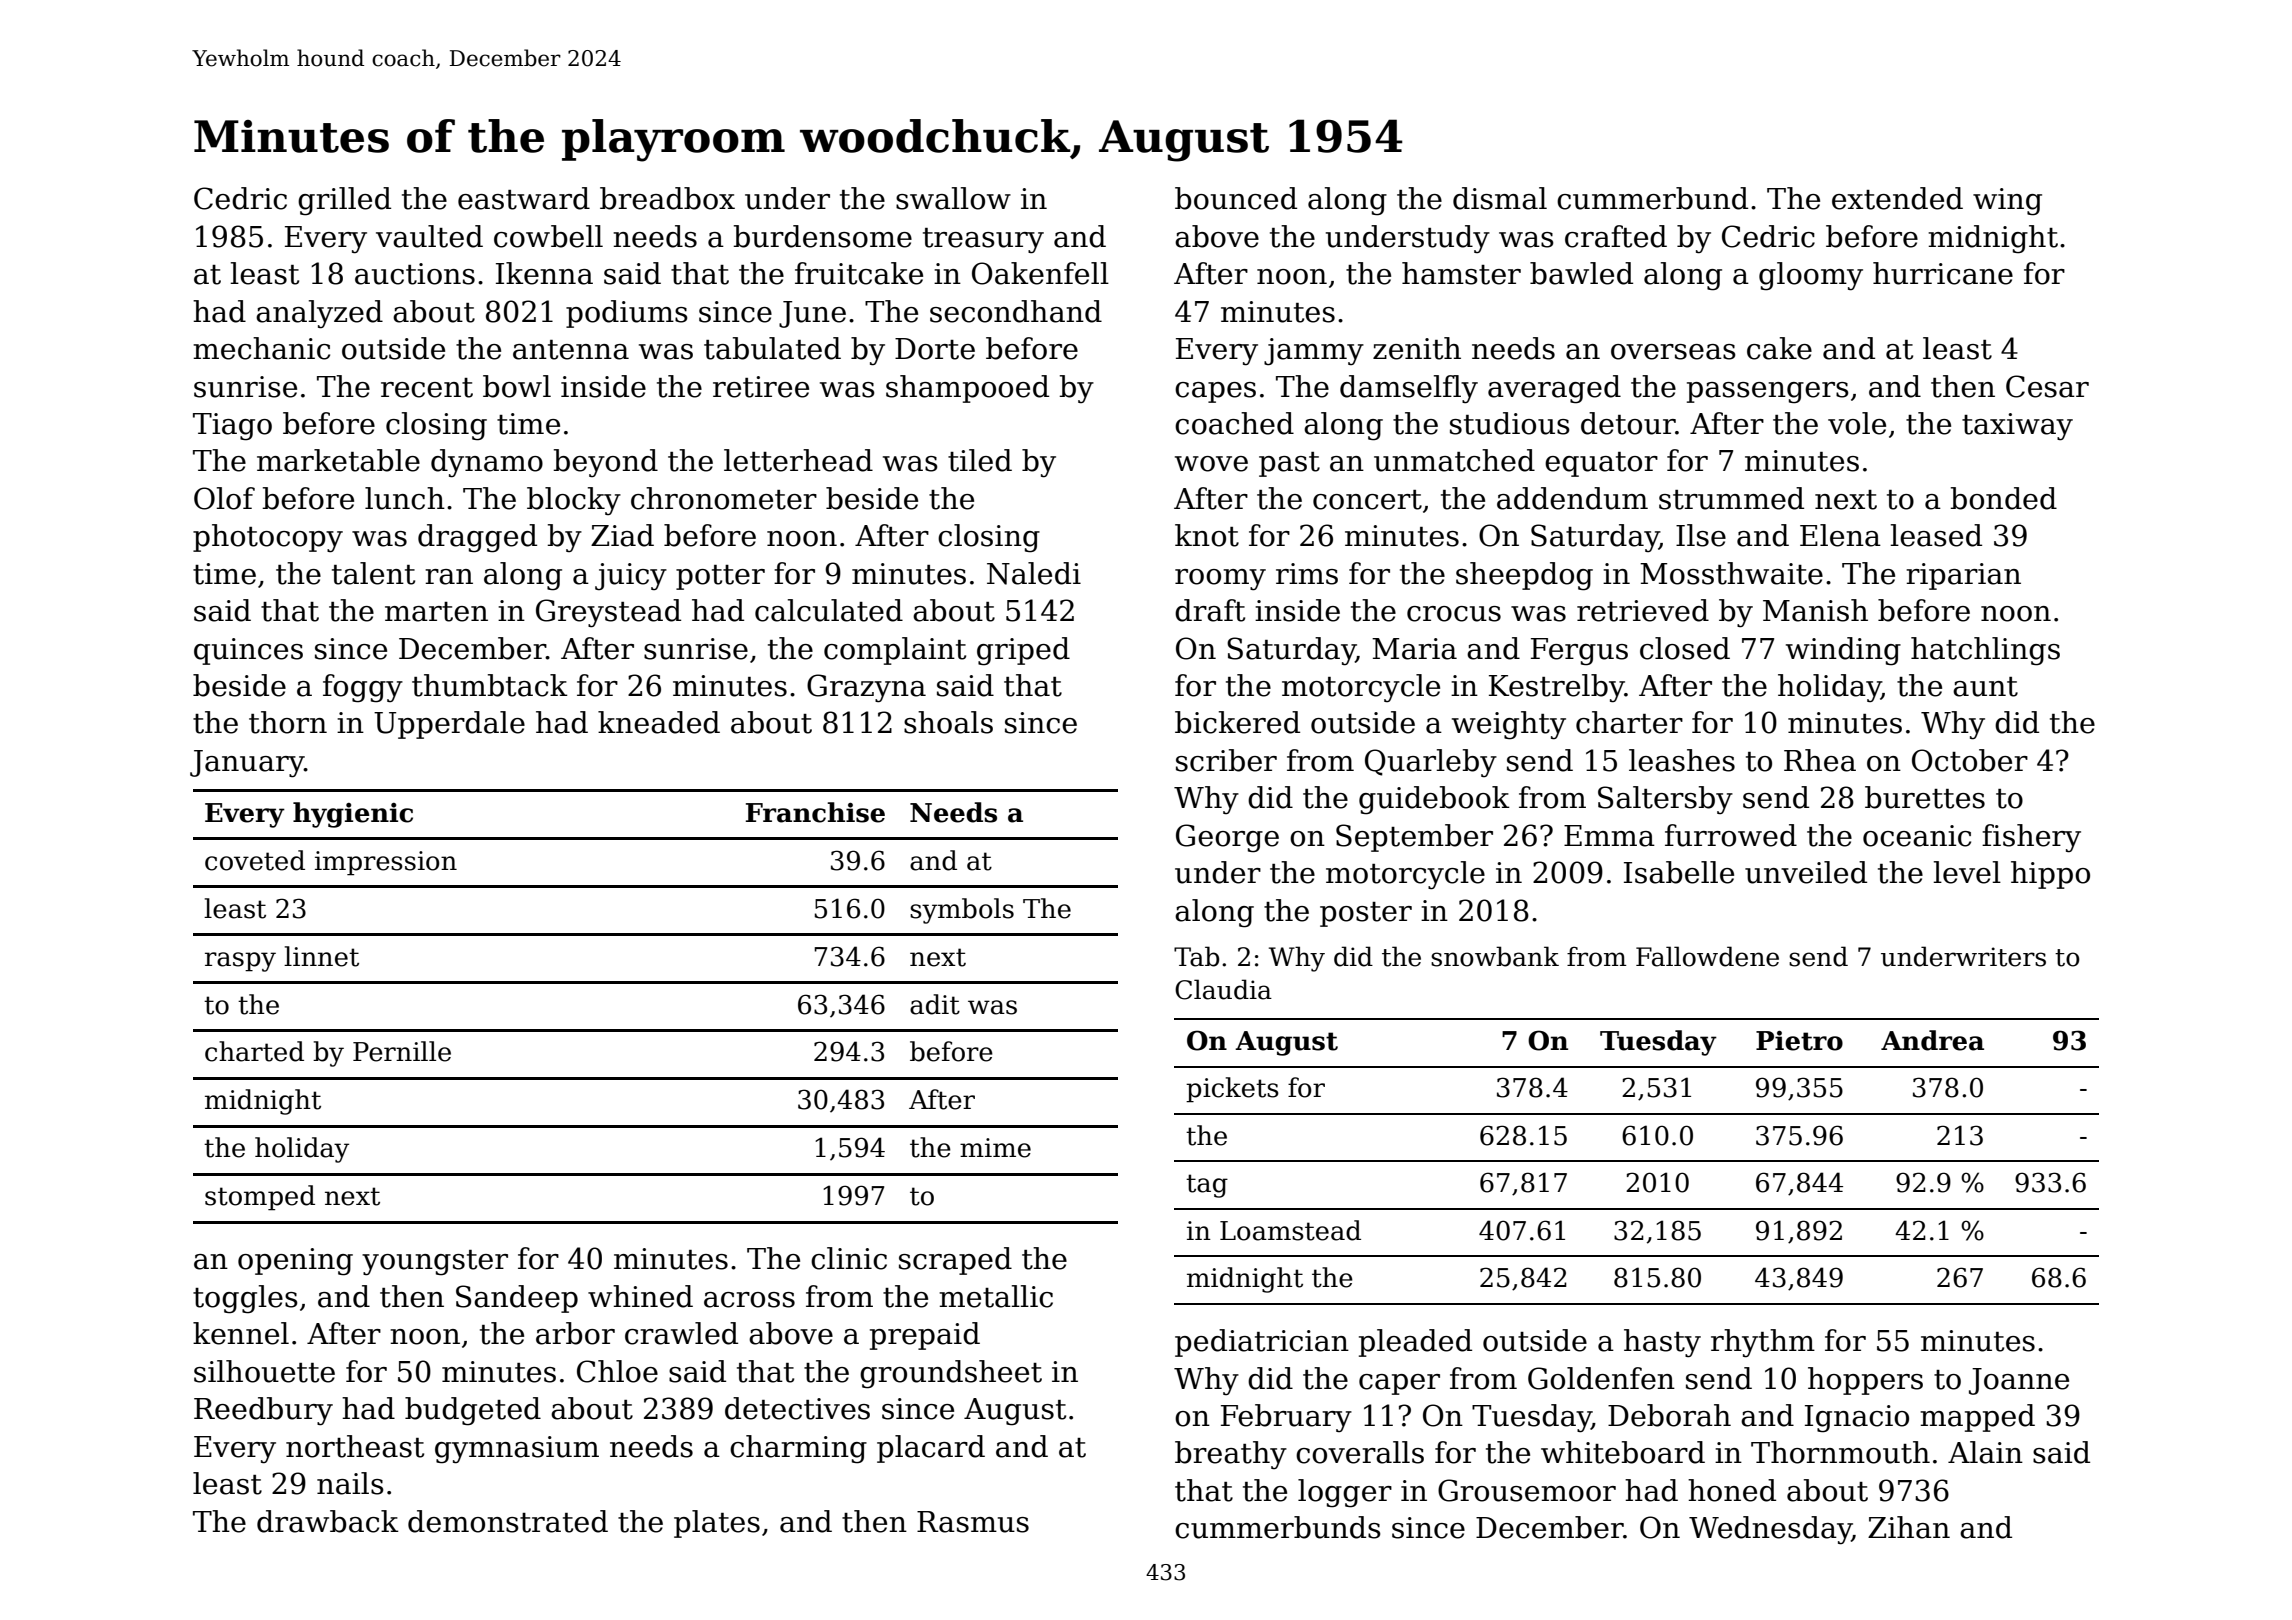  What do you see at coordinates (996, 1296) in the screenshot?
I see `metallic` at bounding box center [996, 1296].
